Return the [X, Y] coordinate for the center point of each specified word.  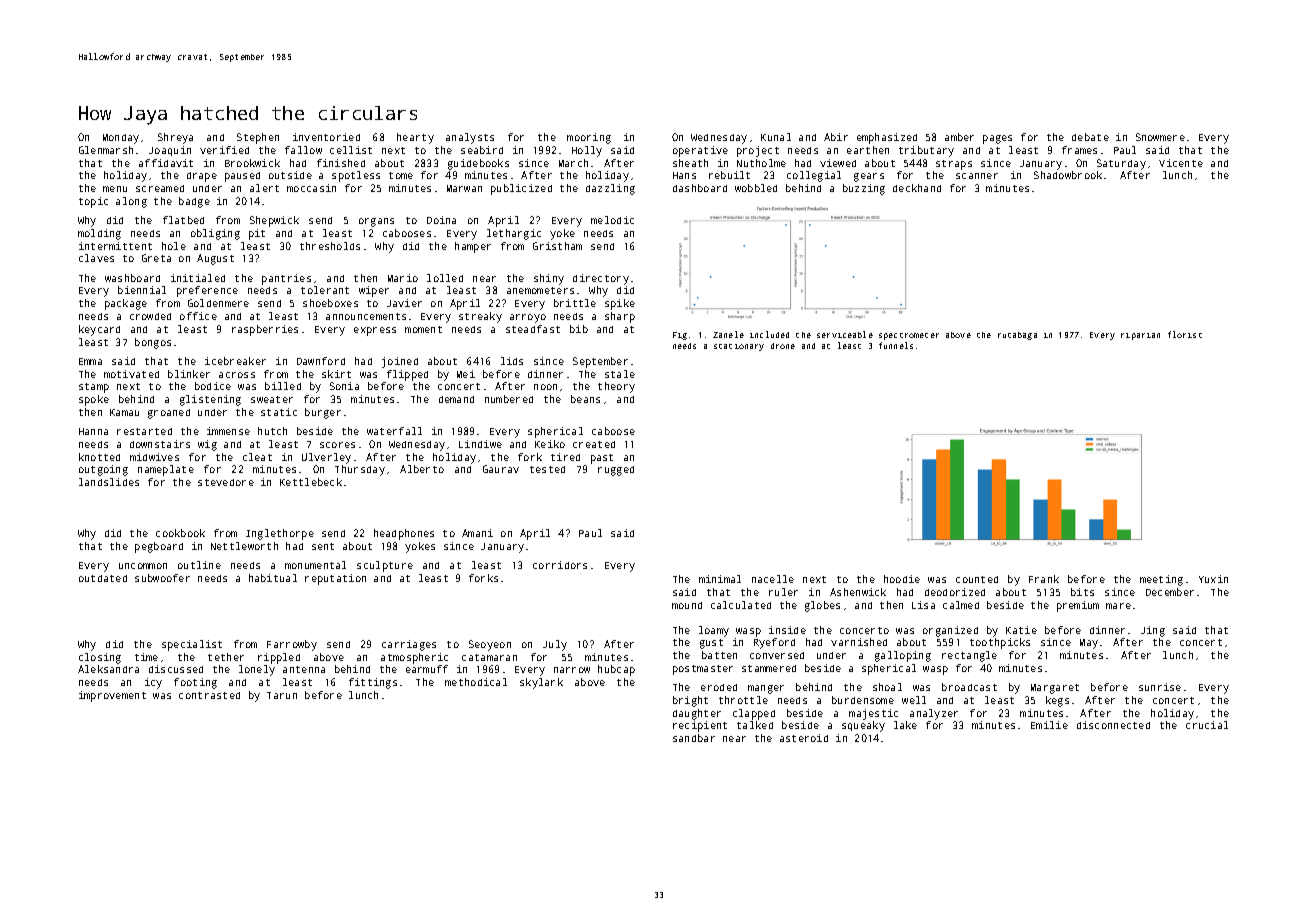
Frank [1044, 579]
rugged [616, 471]
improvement [112, 696]
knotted [99, 457]
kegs [1057, 701]
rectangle [969, 656]
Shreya [175, 138]
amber [959, 137]
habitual [273, 578]
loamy [714, 631]
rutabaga [1017, 336]
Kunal [776, 137]
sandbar [694, 738]
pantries [286, 279]
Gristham [557, 246]
